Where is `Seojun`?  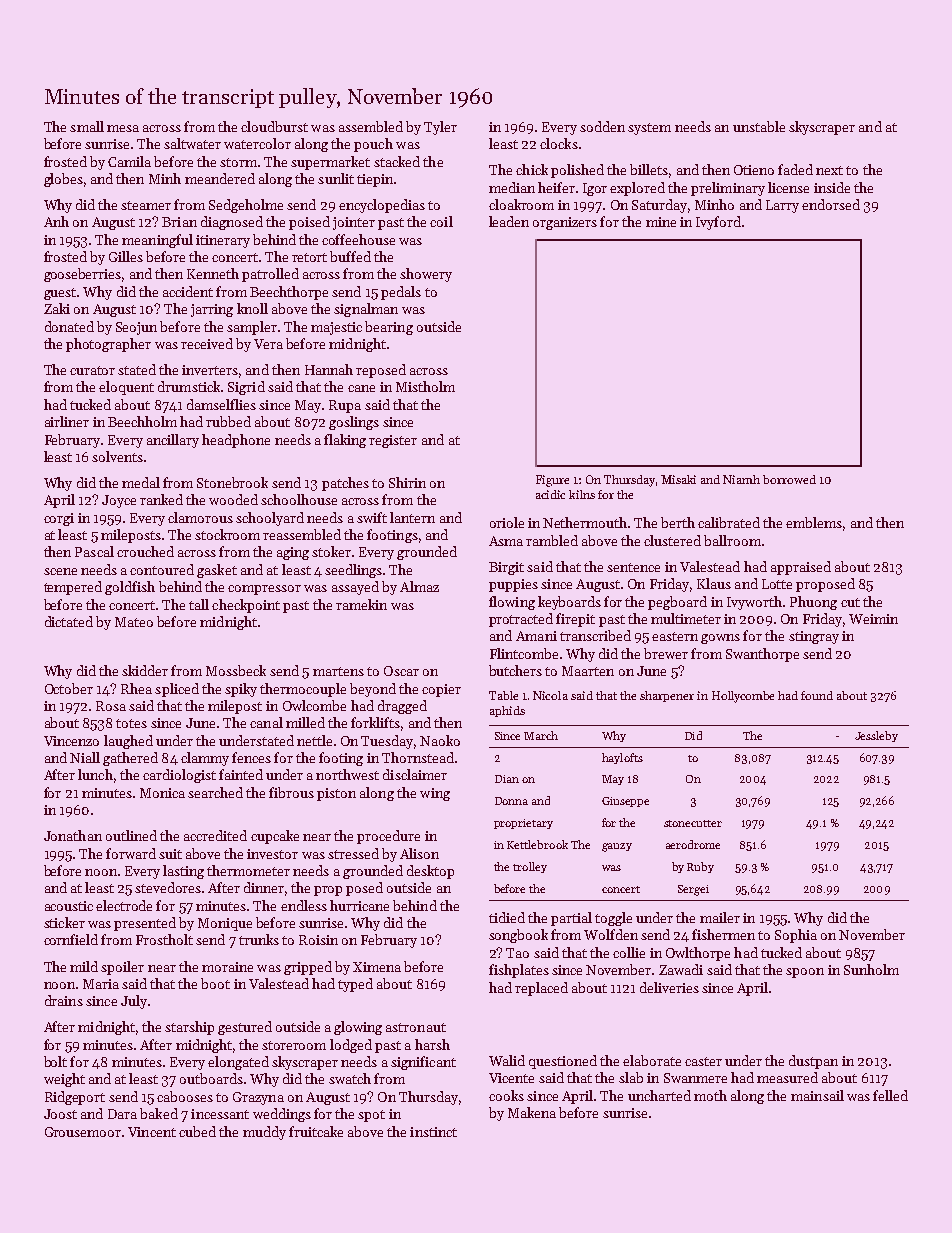
Seojun is located at coordinates (136, 328).
